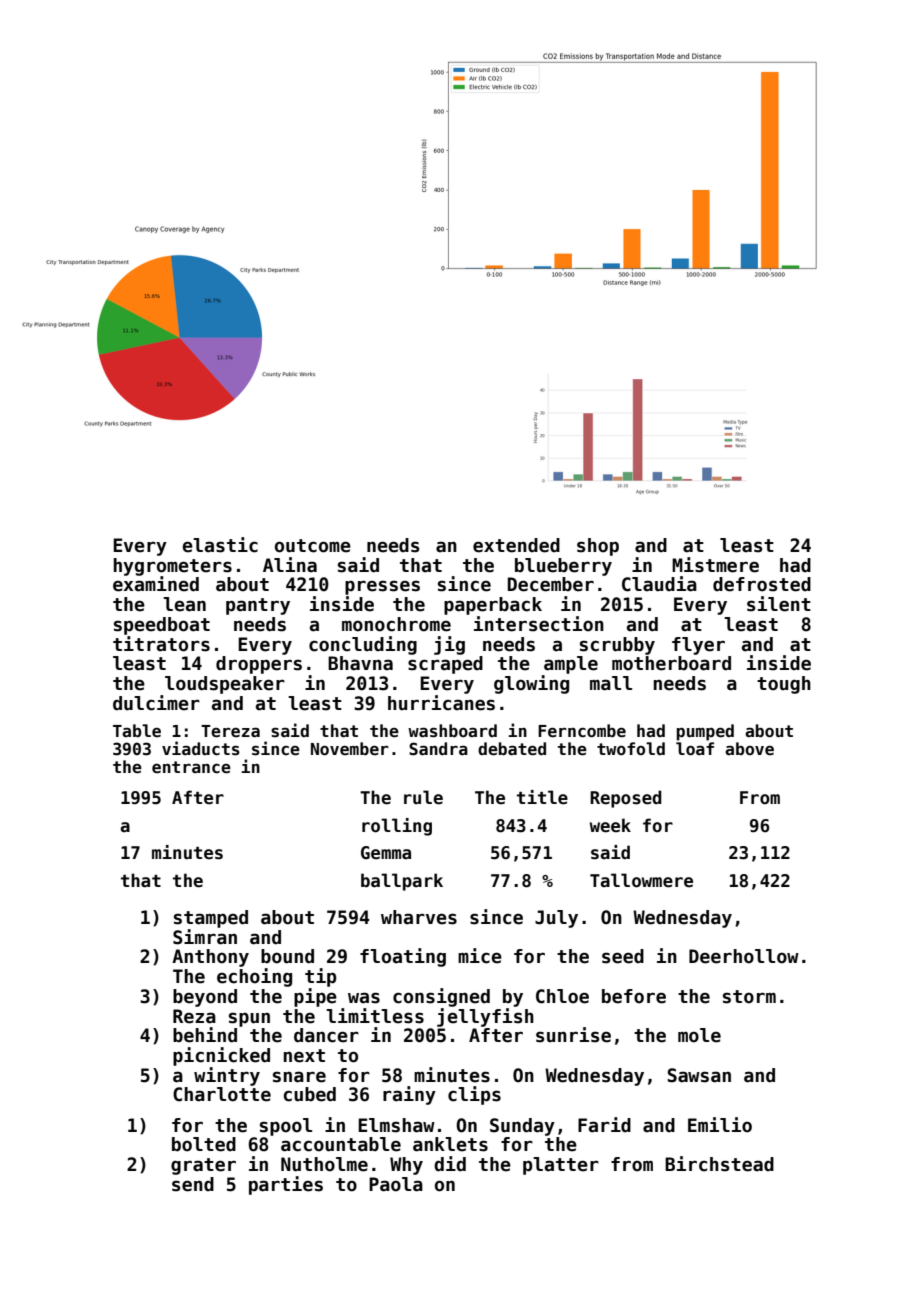 The image size is (924, 1308). Describe the element at coordinates (516, 545) in the page. I see `extended` at that location.
